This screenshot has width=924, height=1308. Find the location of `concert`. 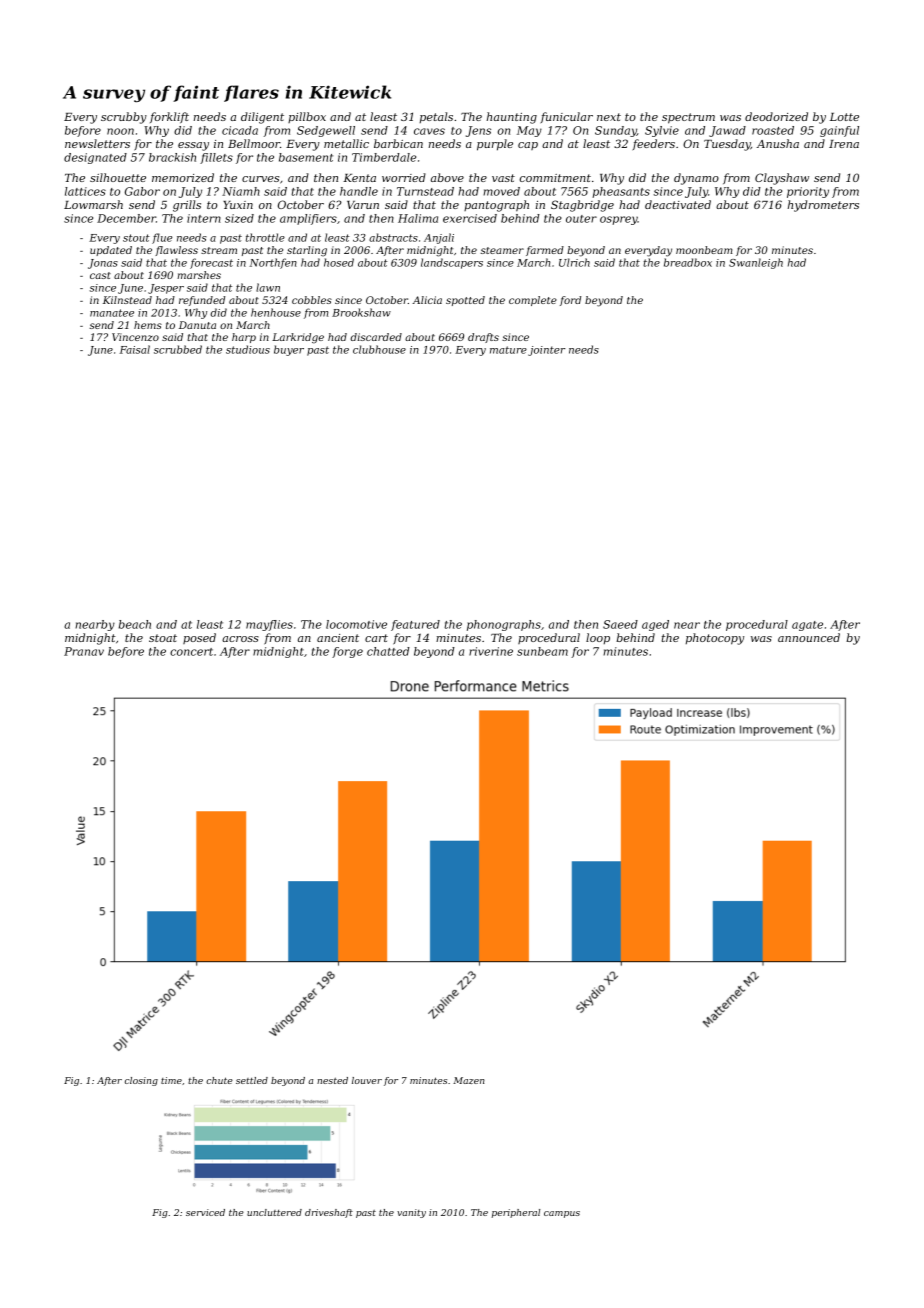

concert is located at coordinates (191, 652).
